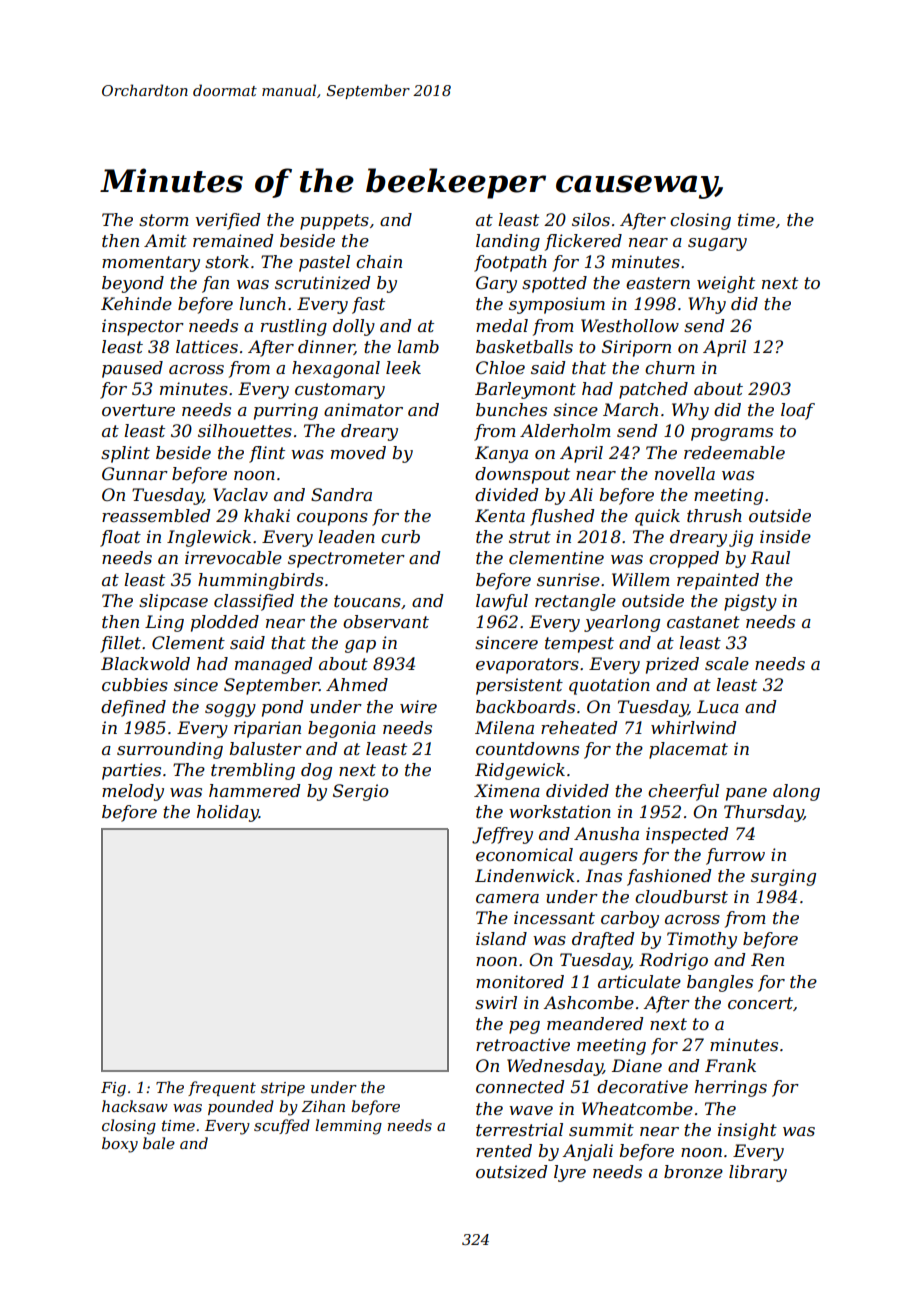  I want to click on landing, so click(508, 242).
